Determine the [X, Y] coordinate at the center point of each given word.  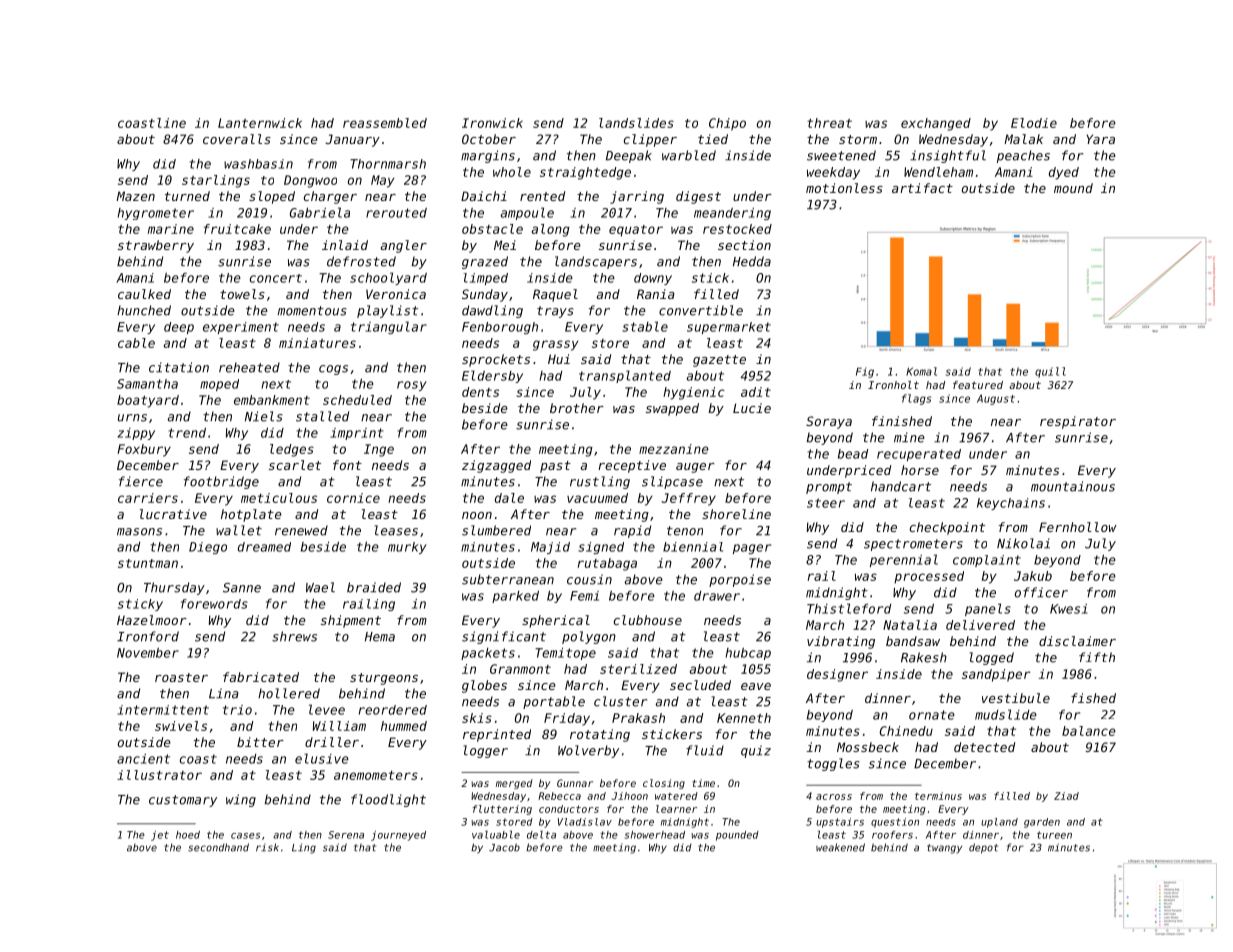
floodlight [388, 800]
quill [1050, 372]
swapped [672, 409]
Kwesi [1068, 609]
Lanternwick [260, 123]
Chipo [727, 124]
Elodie [1034, 123]
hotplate [251, 515]
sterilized [638, 669]
